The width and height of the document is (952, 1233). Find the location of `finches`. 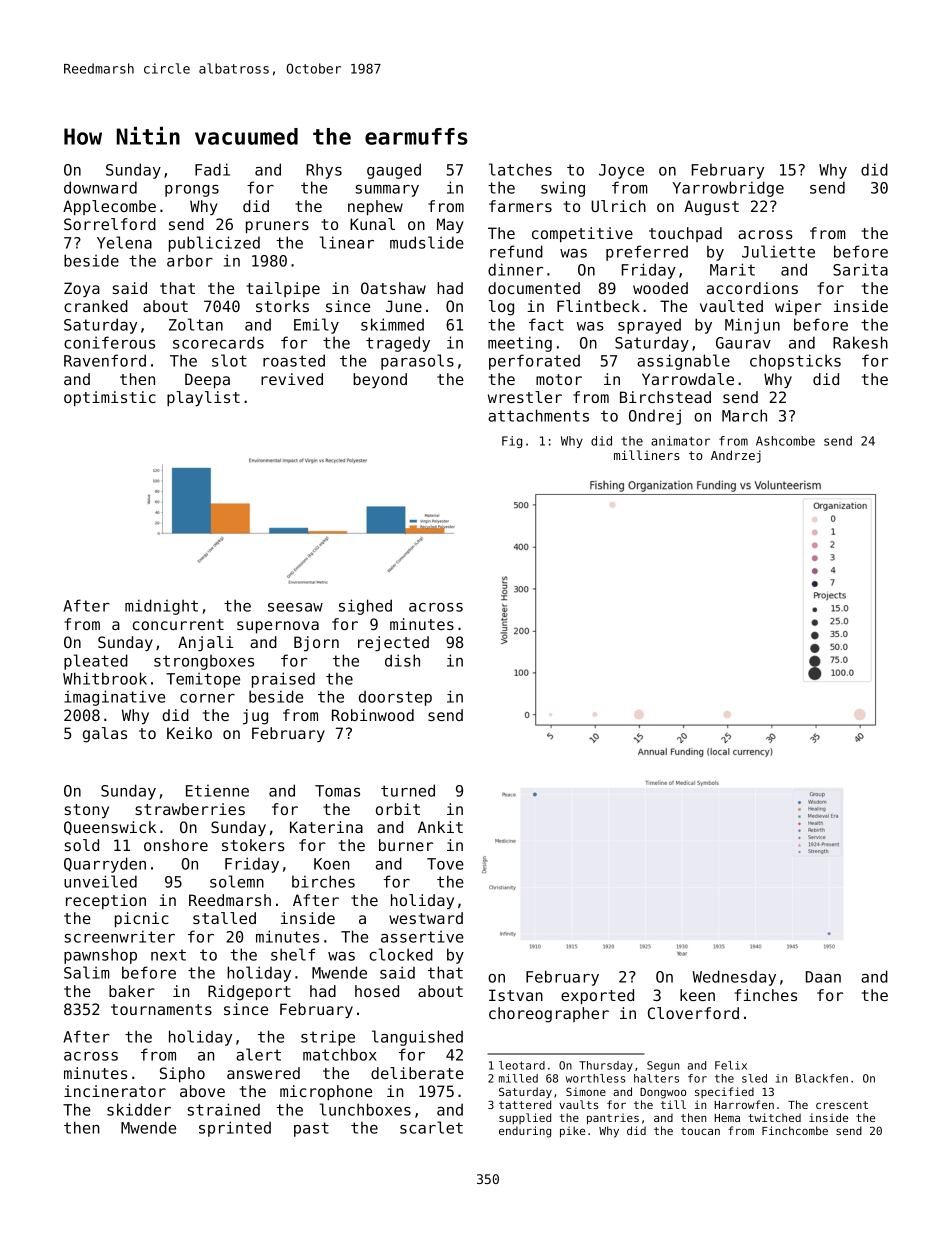

finches is located at coordinates (766, 995).
